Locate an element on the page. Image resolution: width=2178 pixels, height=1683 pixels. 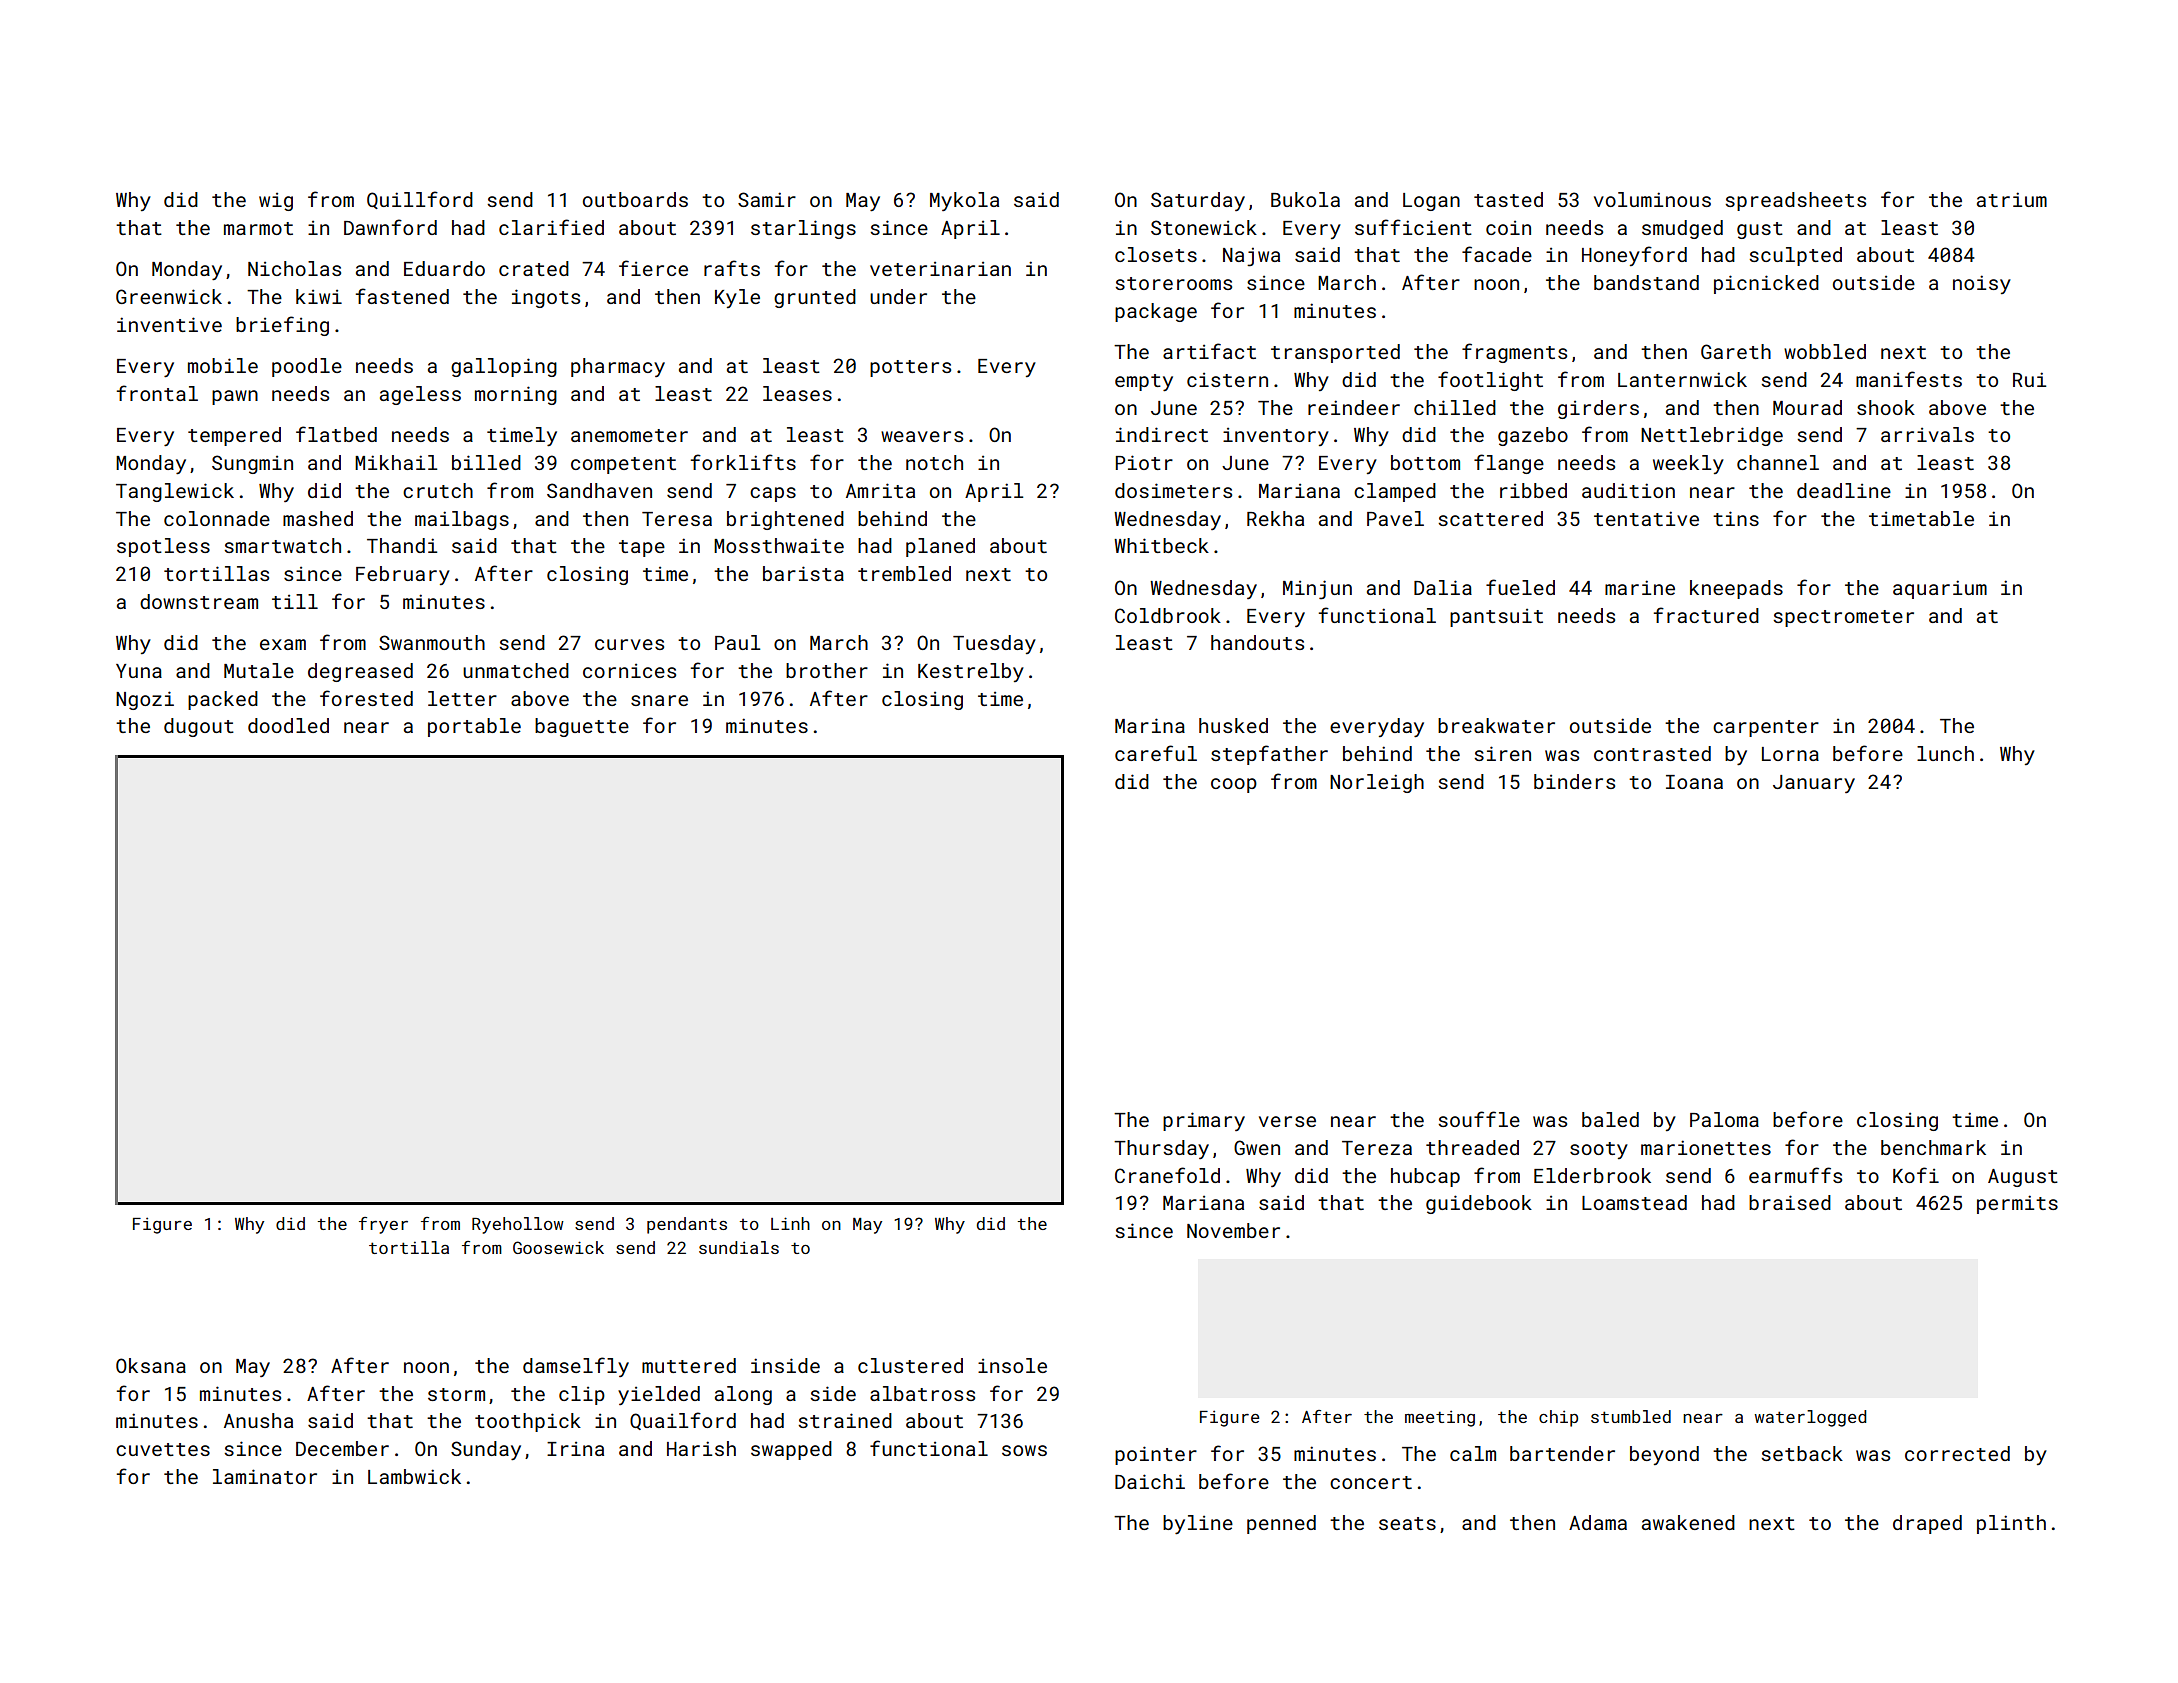
wig is located at coordinates (276, 202).
